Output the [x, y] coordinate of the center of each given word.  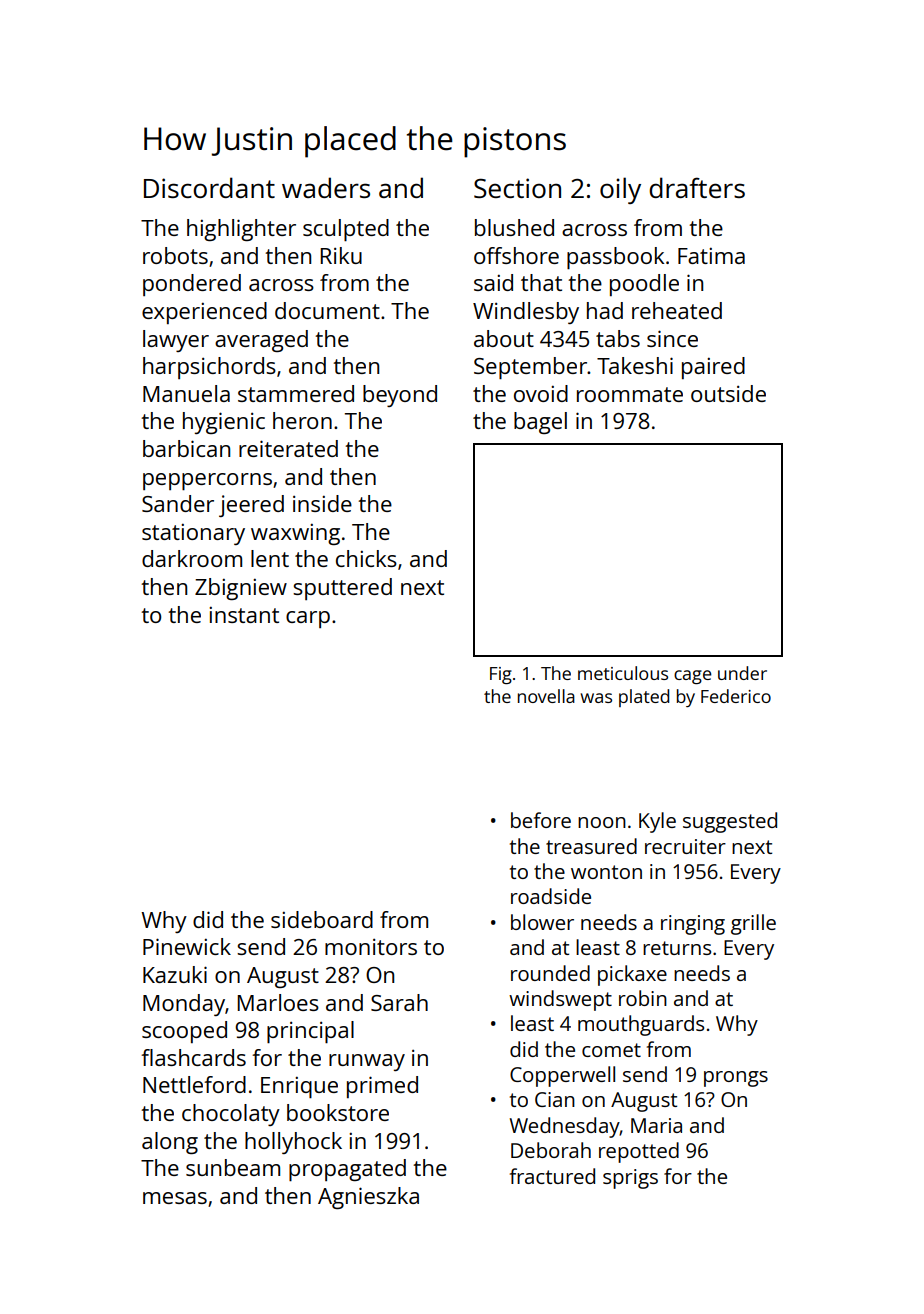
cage [693, 677]
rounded [550, 973]
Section [517, 188]
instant [244, 615]
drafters [697, 187]
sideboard [322, 919]
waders [326, 187]
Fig [501, 675]
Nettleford [194, 1084]
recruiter [685, 846]
